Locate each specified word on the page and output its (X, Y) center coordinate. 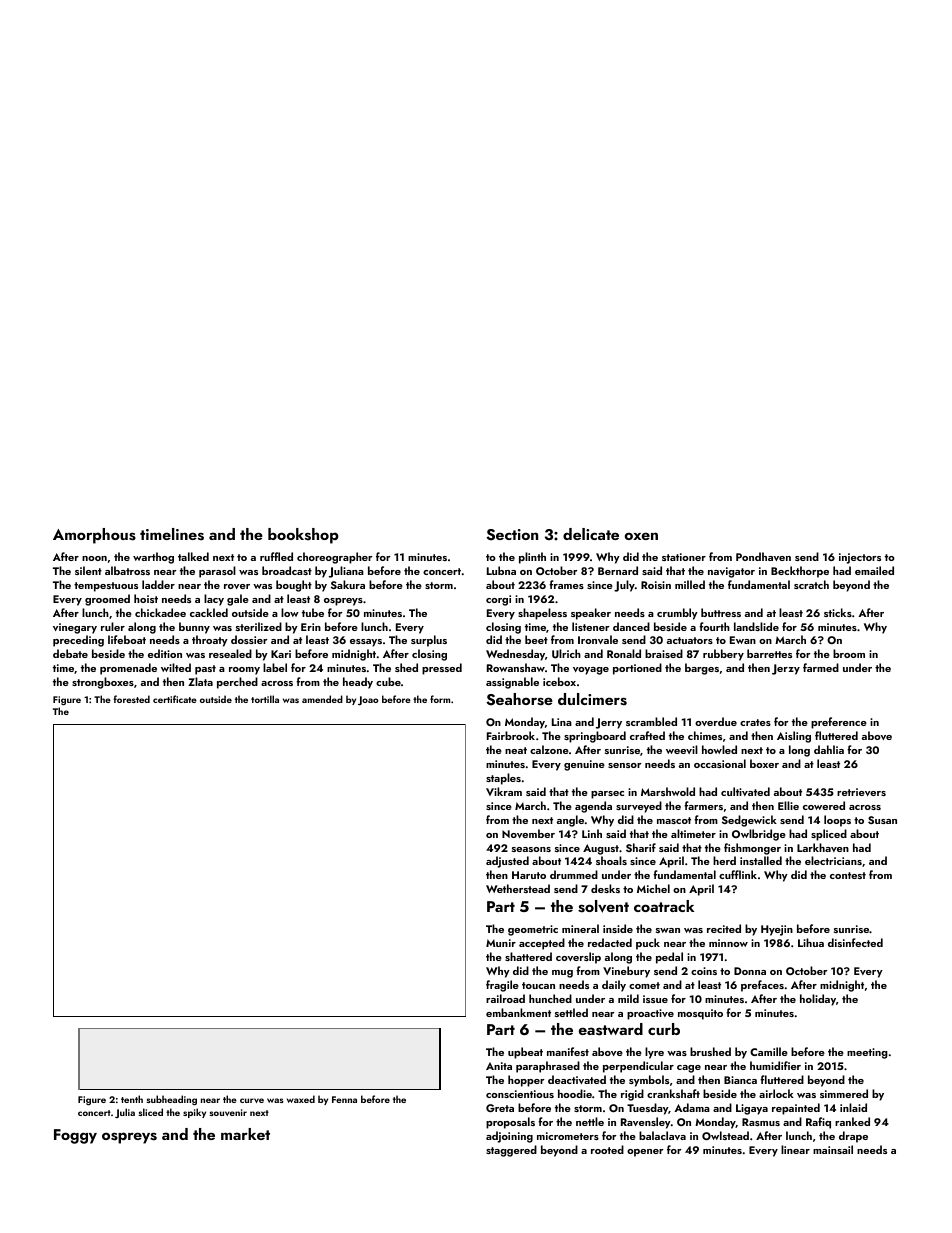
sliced (150, 1112)
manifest (568, 1051)
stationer (684, 557)
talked (193, 556)
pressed (442, 669)
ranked (852, 1121)
